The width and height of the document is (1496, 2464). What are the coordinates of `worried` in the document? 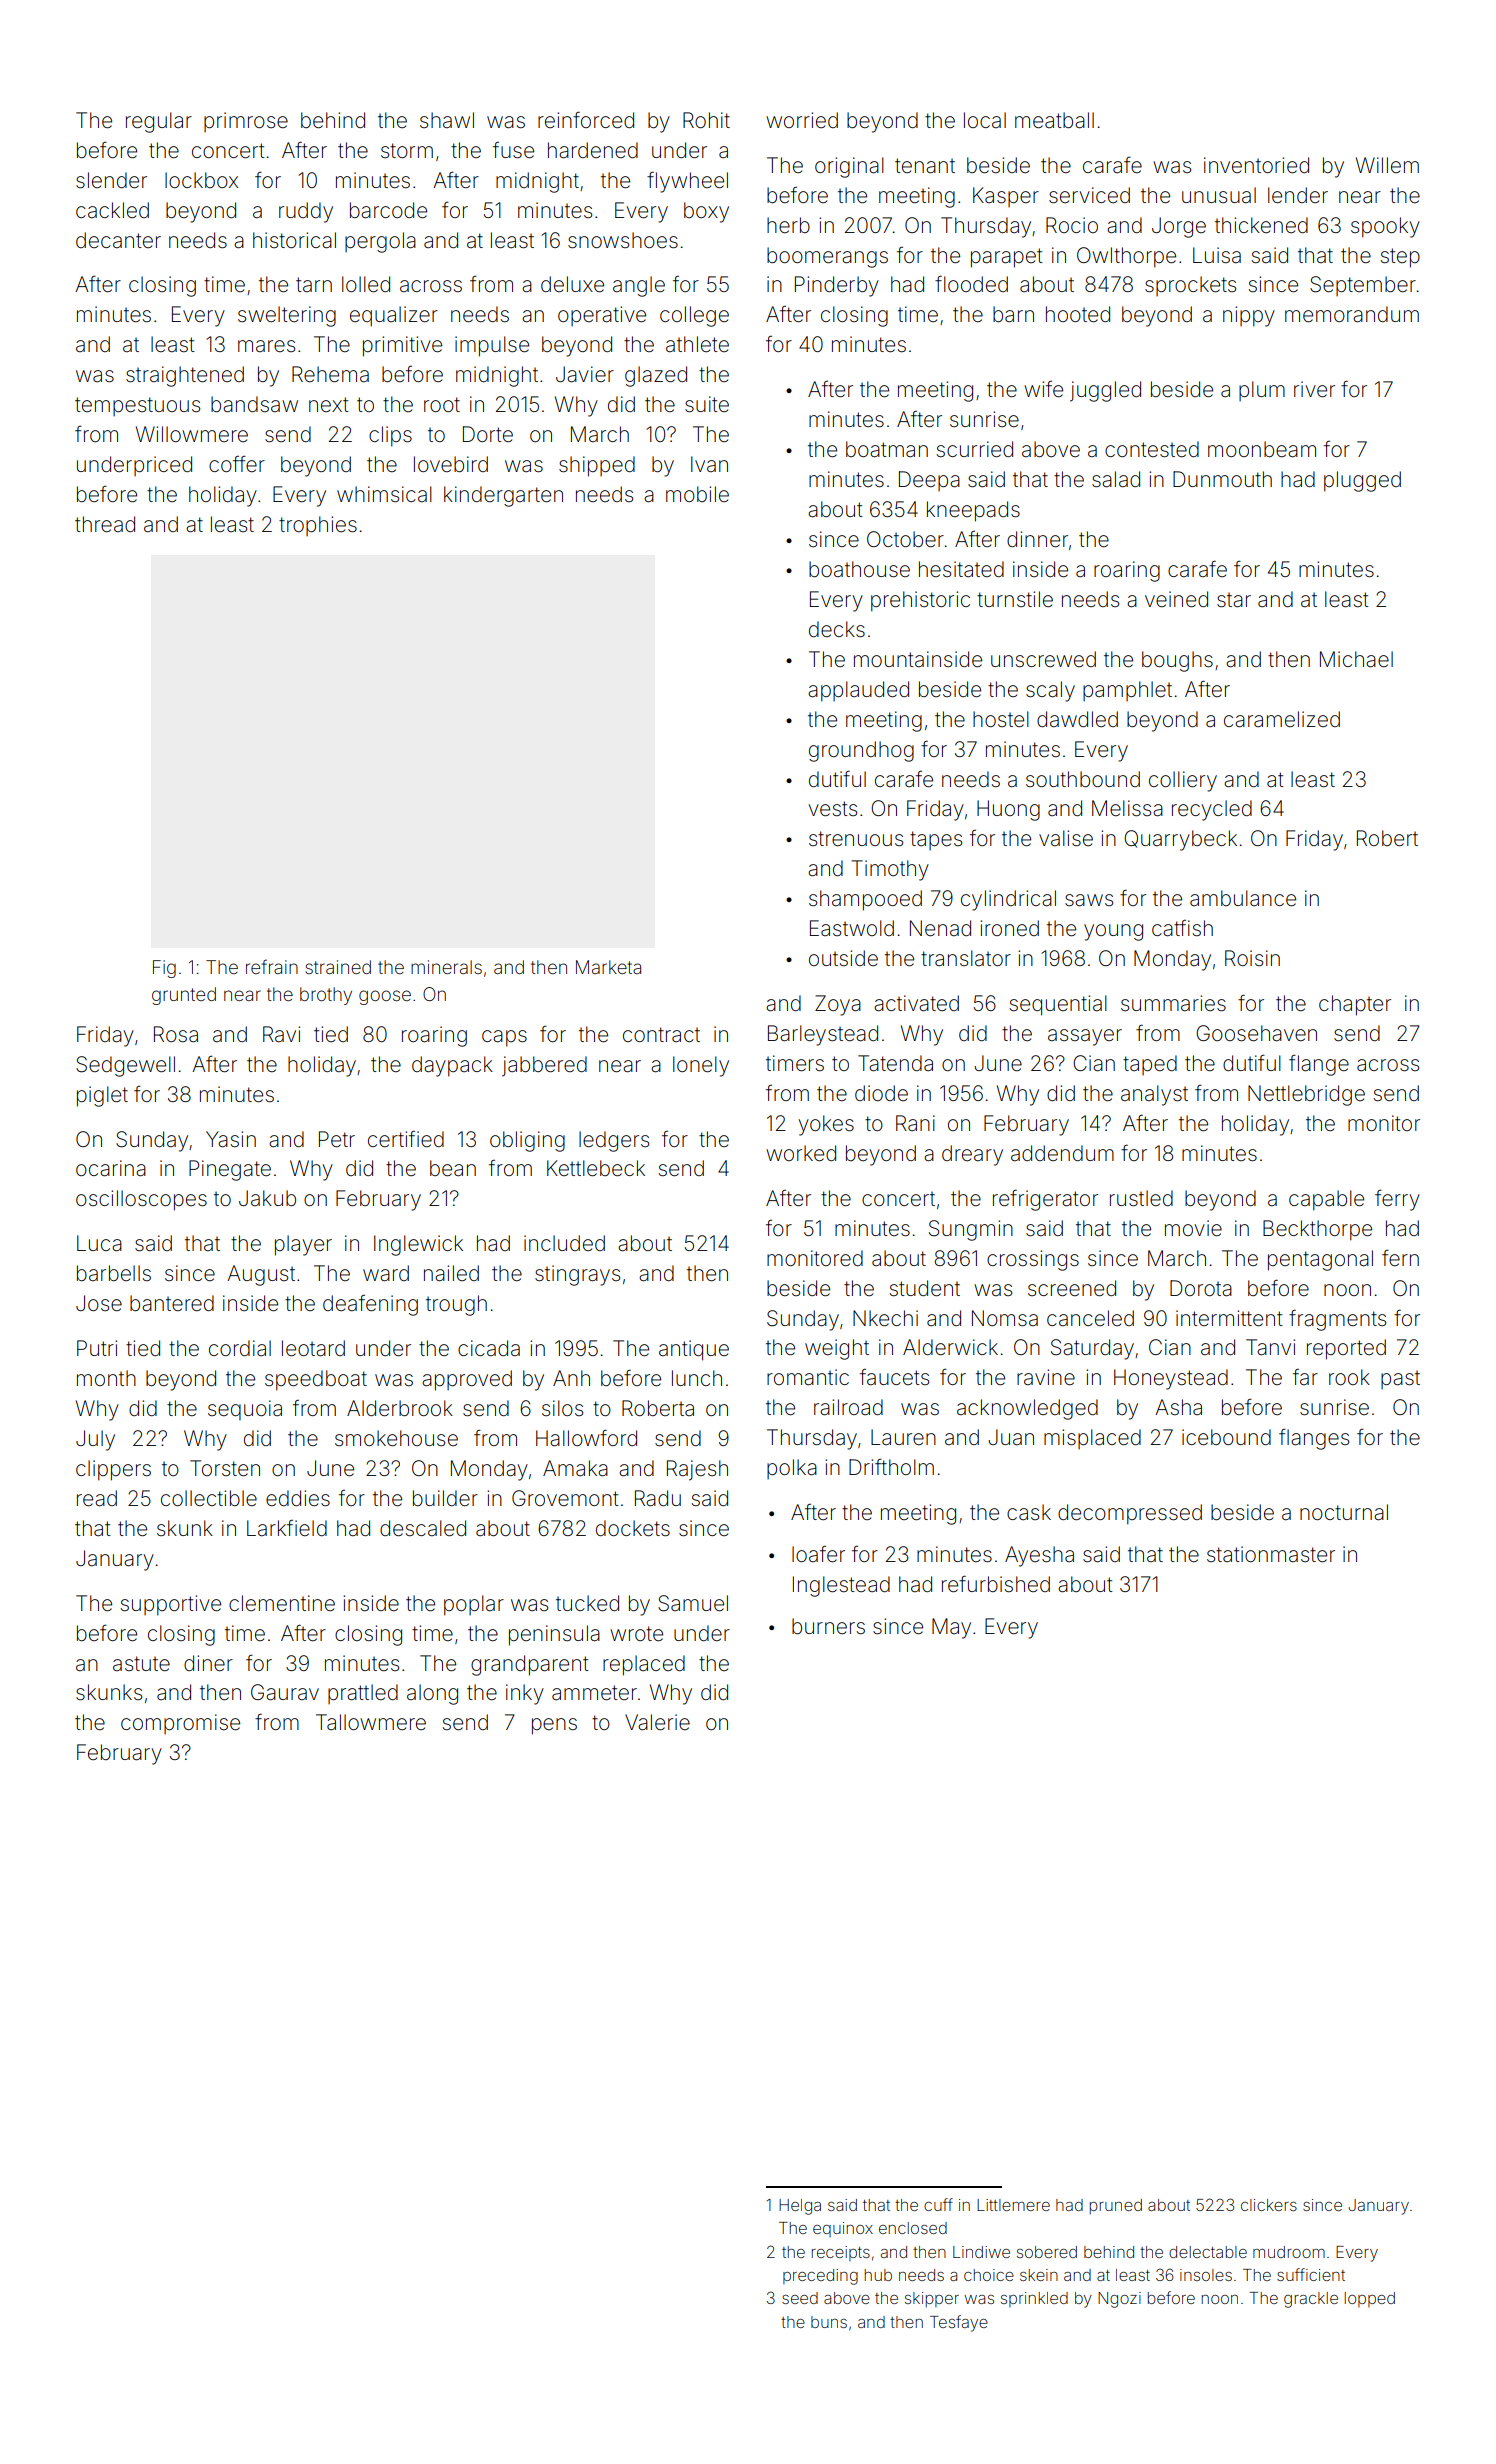 It's located at (802, 120).
